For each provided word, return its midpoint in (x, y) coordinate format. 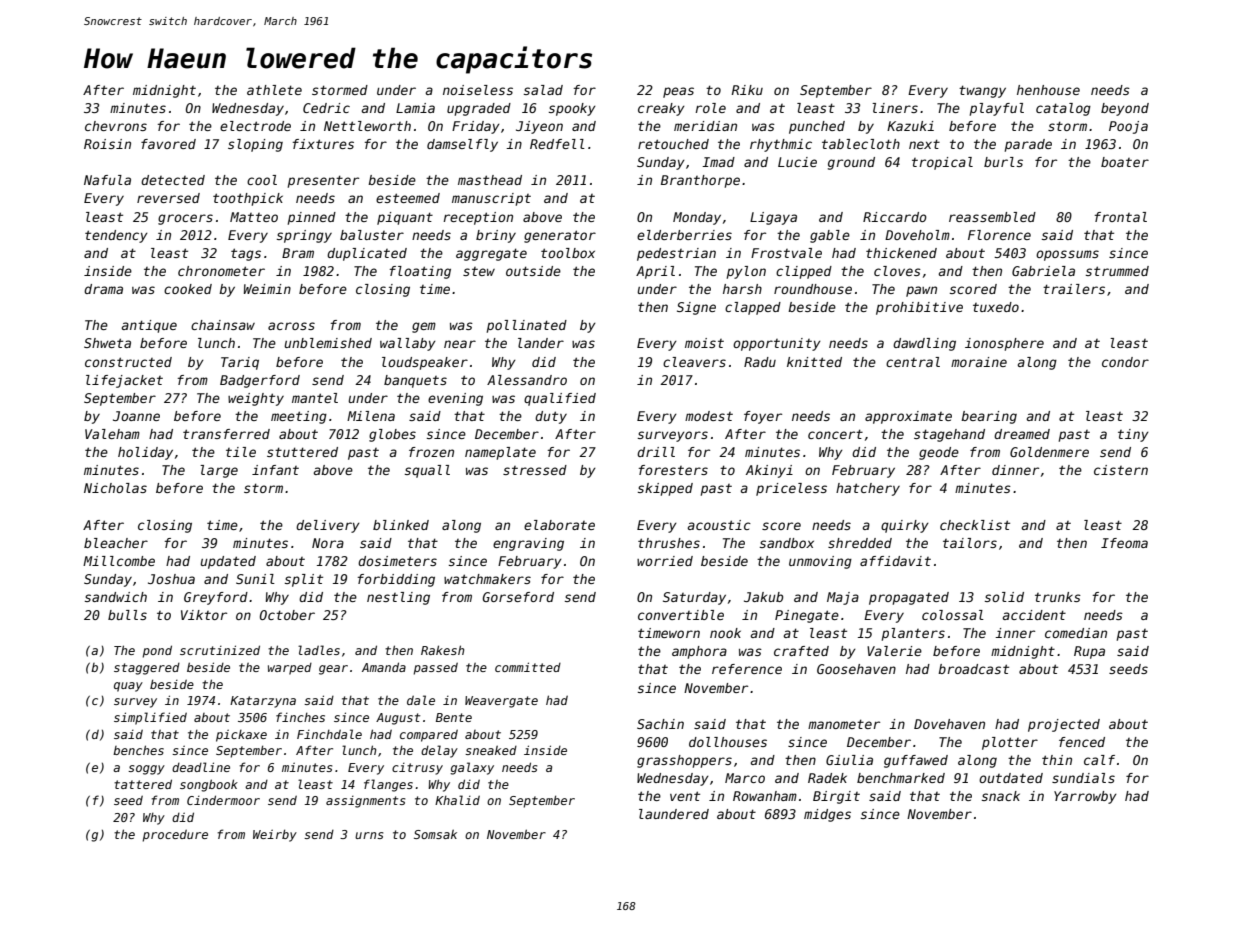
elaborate (559, 525)
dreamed (1022, 434)
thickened (901, 253)
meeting (299, 417)
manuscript (491, 199)
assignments (365, 802)
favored (168, 144)
